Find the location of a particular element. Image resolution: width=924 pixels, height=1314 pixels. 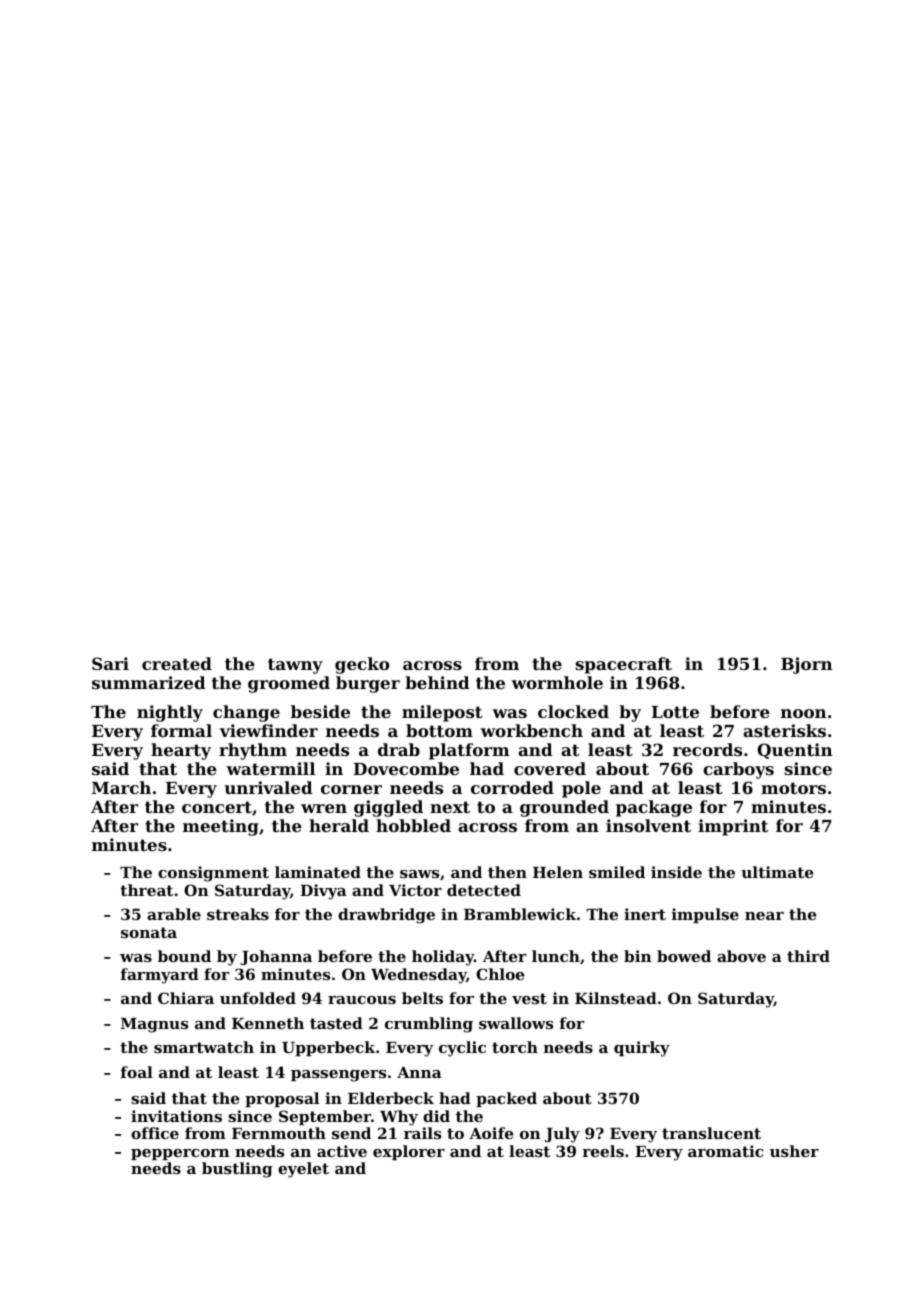

farmyard is located at coordinates (160, 976).
